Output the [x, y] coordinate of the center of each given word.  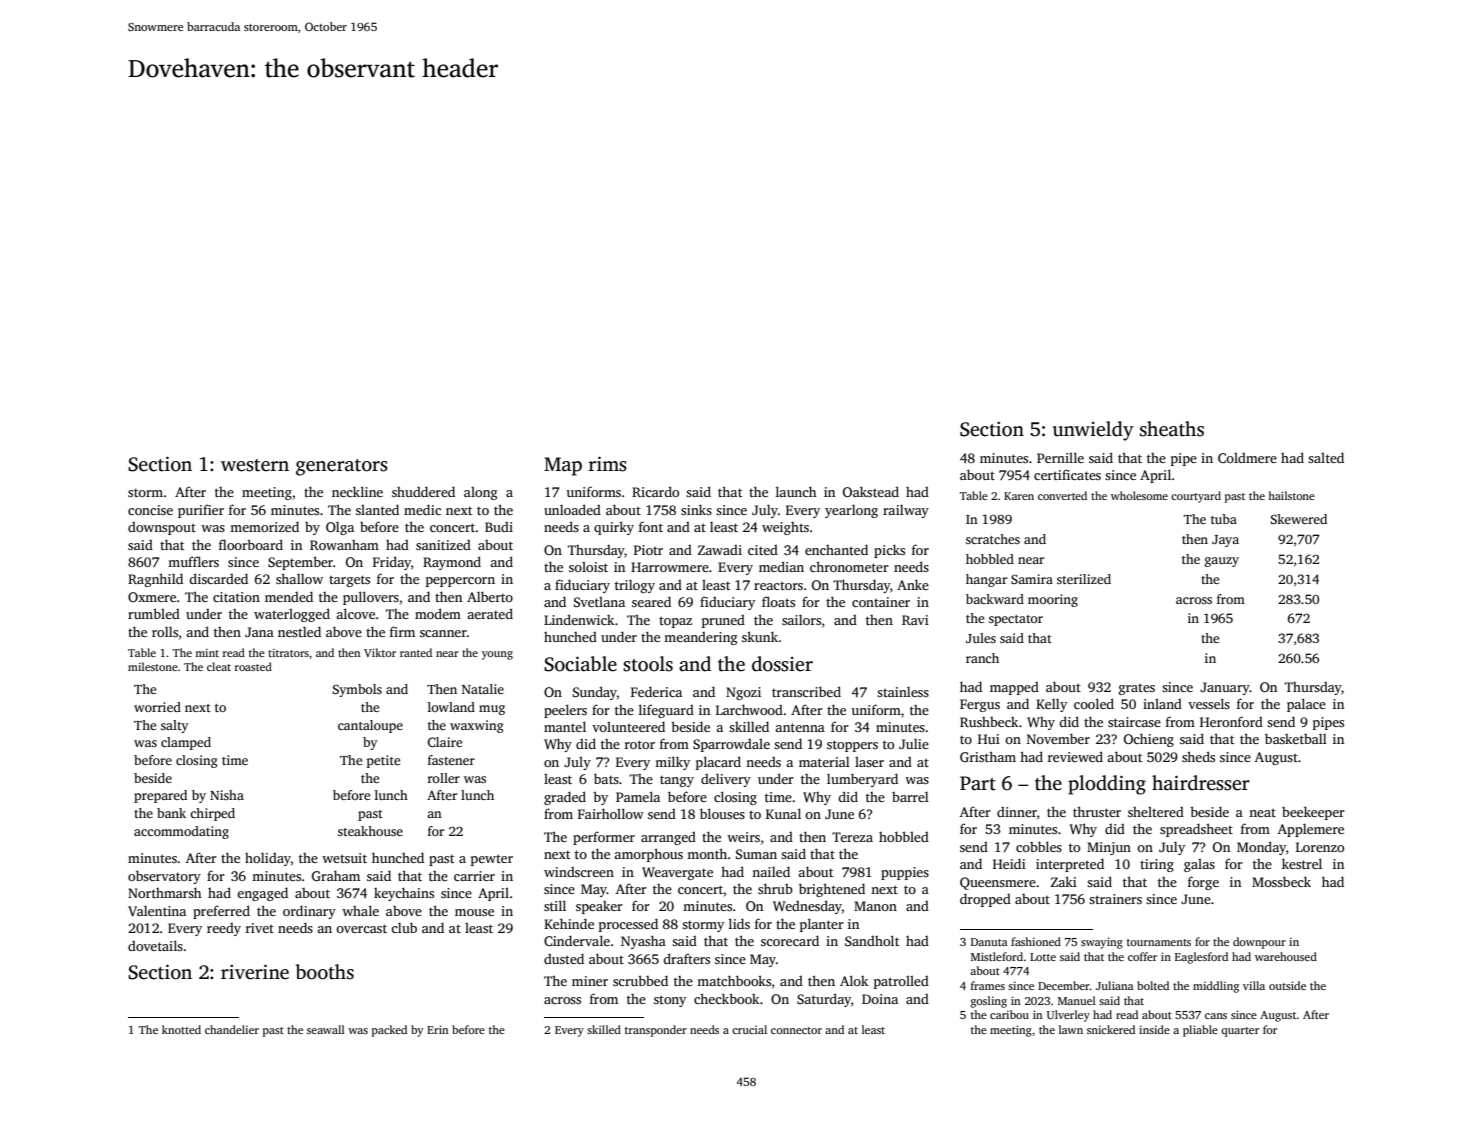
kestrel [1302, 863]
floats [778, 601]
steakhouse [370, 831]
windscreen [579, 872]
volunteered [628, 726]
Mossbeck [1281, 881]
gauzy [1222, 562]
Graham [336, 875]
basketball [1296, 738]
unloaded [572, 509]
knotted [181, 1029]
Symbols [357, 690]
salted [1326, 457]
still [555, 905]
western [255, 465]
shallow [299, 578]
